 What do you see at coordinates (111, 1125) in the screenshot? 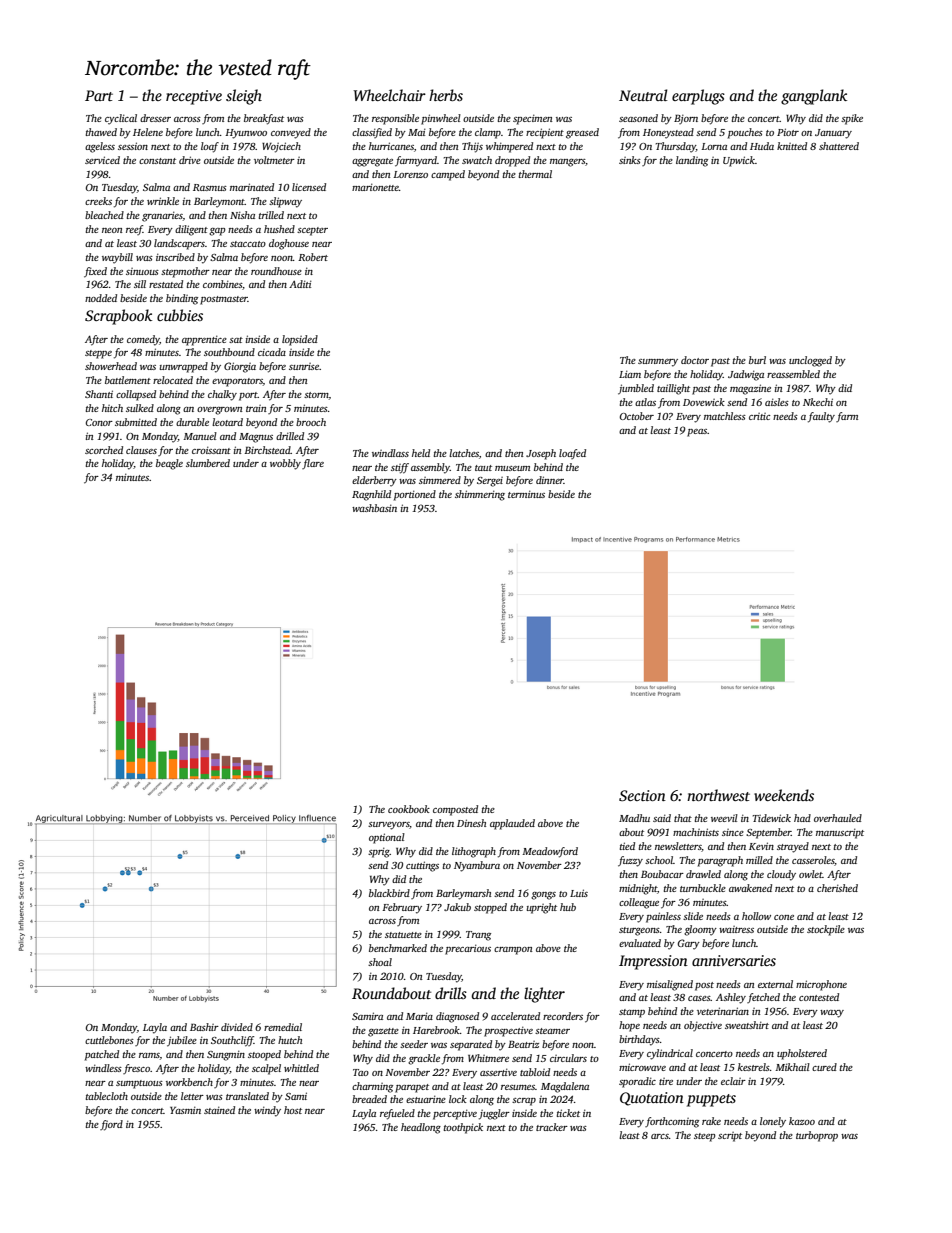
I see `fjord` at bounding box center [111, 1125].
